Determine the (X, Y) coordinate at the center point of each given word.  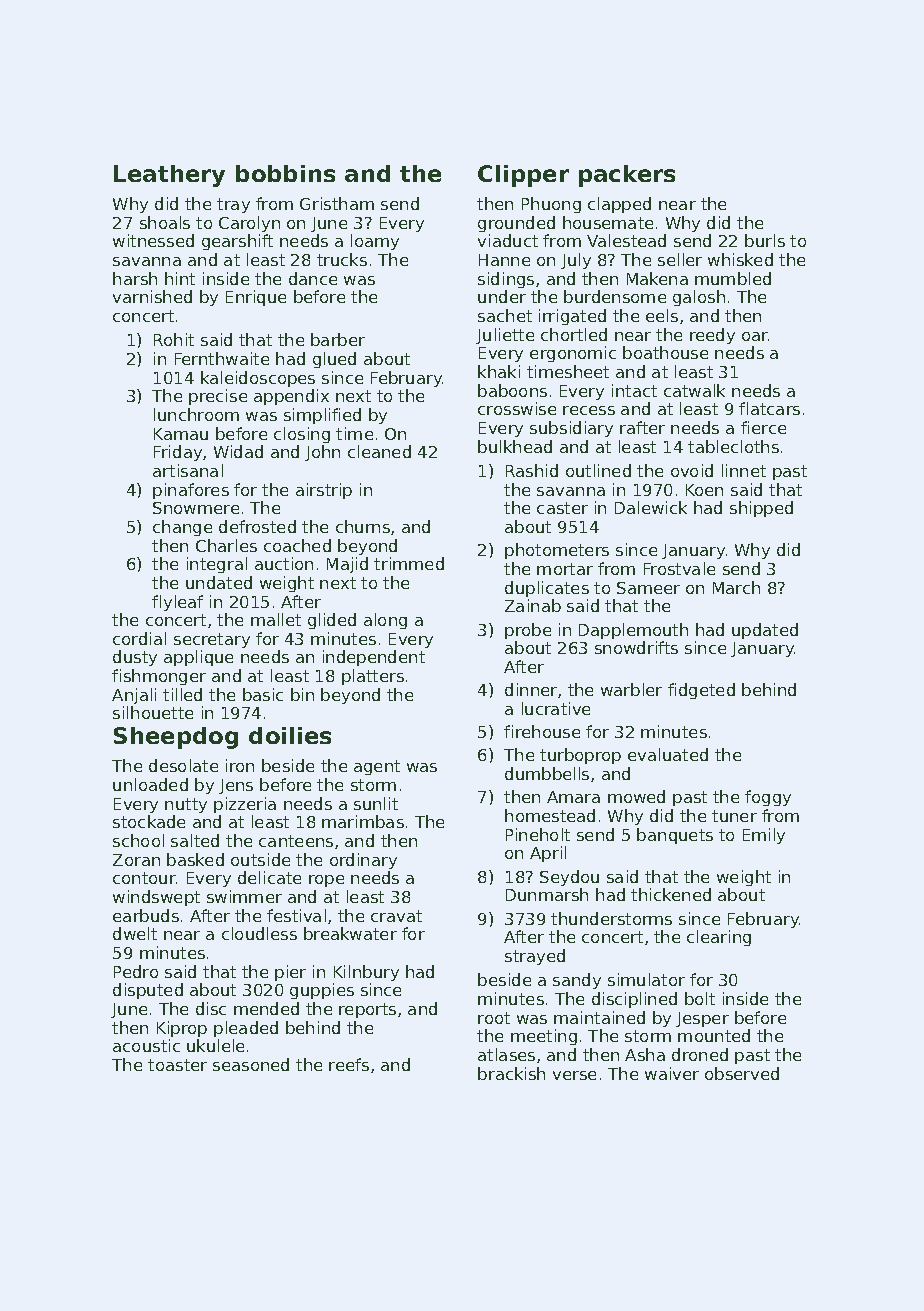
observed (742, 1073)
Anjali (134, 696)
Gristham (337, 203)
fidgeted (701, 691)
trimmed (409, 563)
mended (266, 1008)
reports (367, 1010)
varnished (152, 296)
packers (627, 176)
